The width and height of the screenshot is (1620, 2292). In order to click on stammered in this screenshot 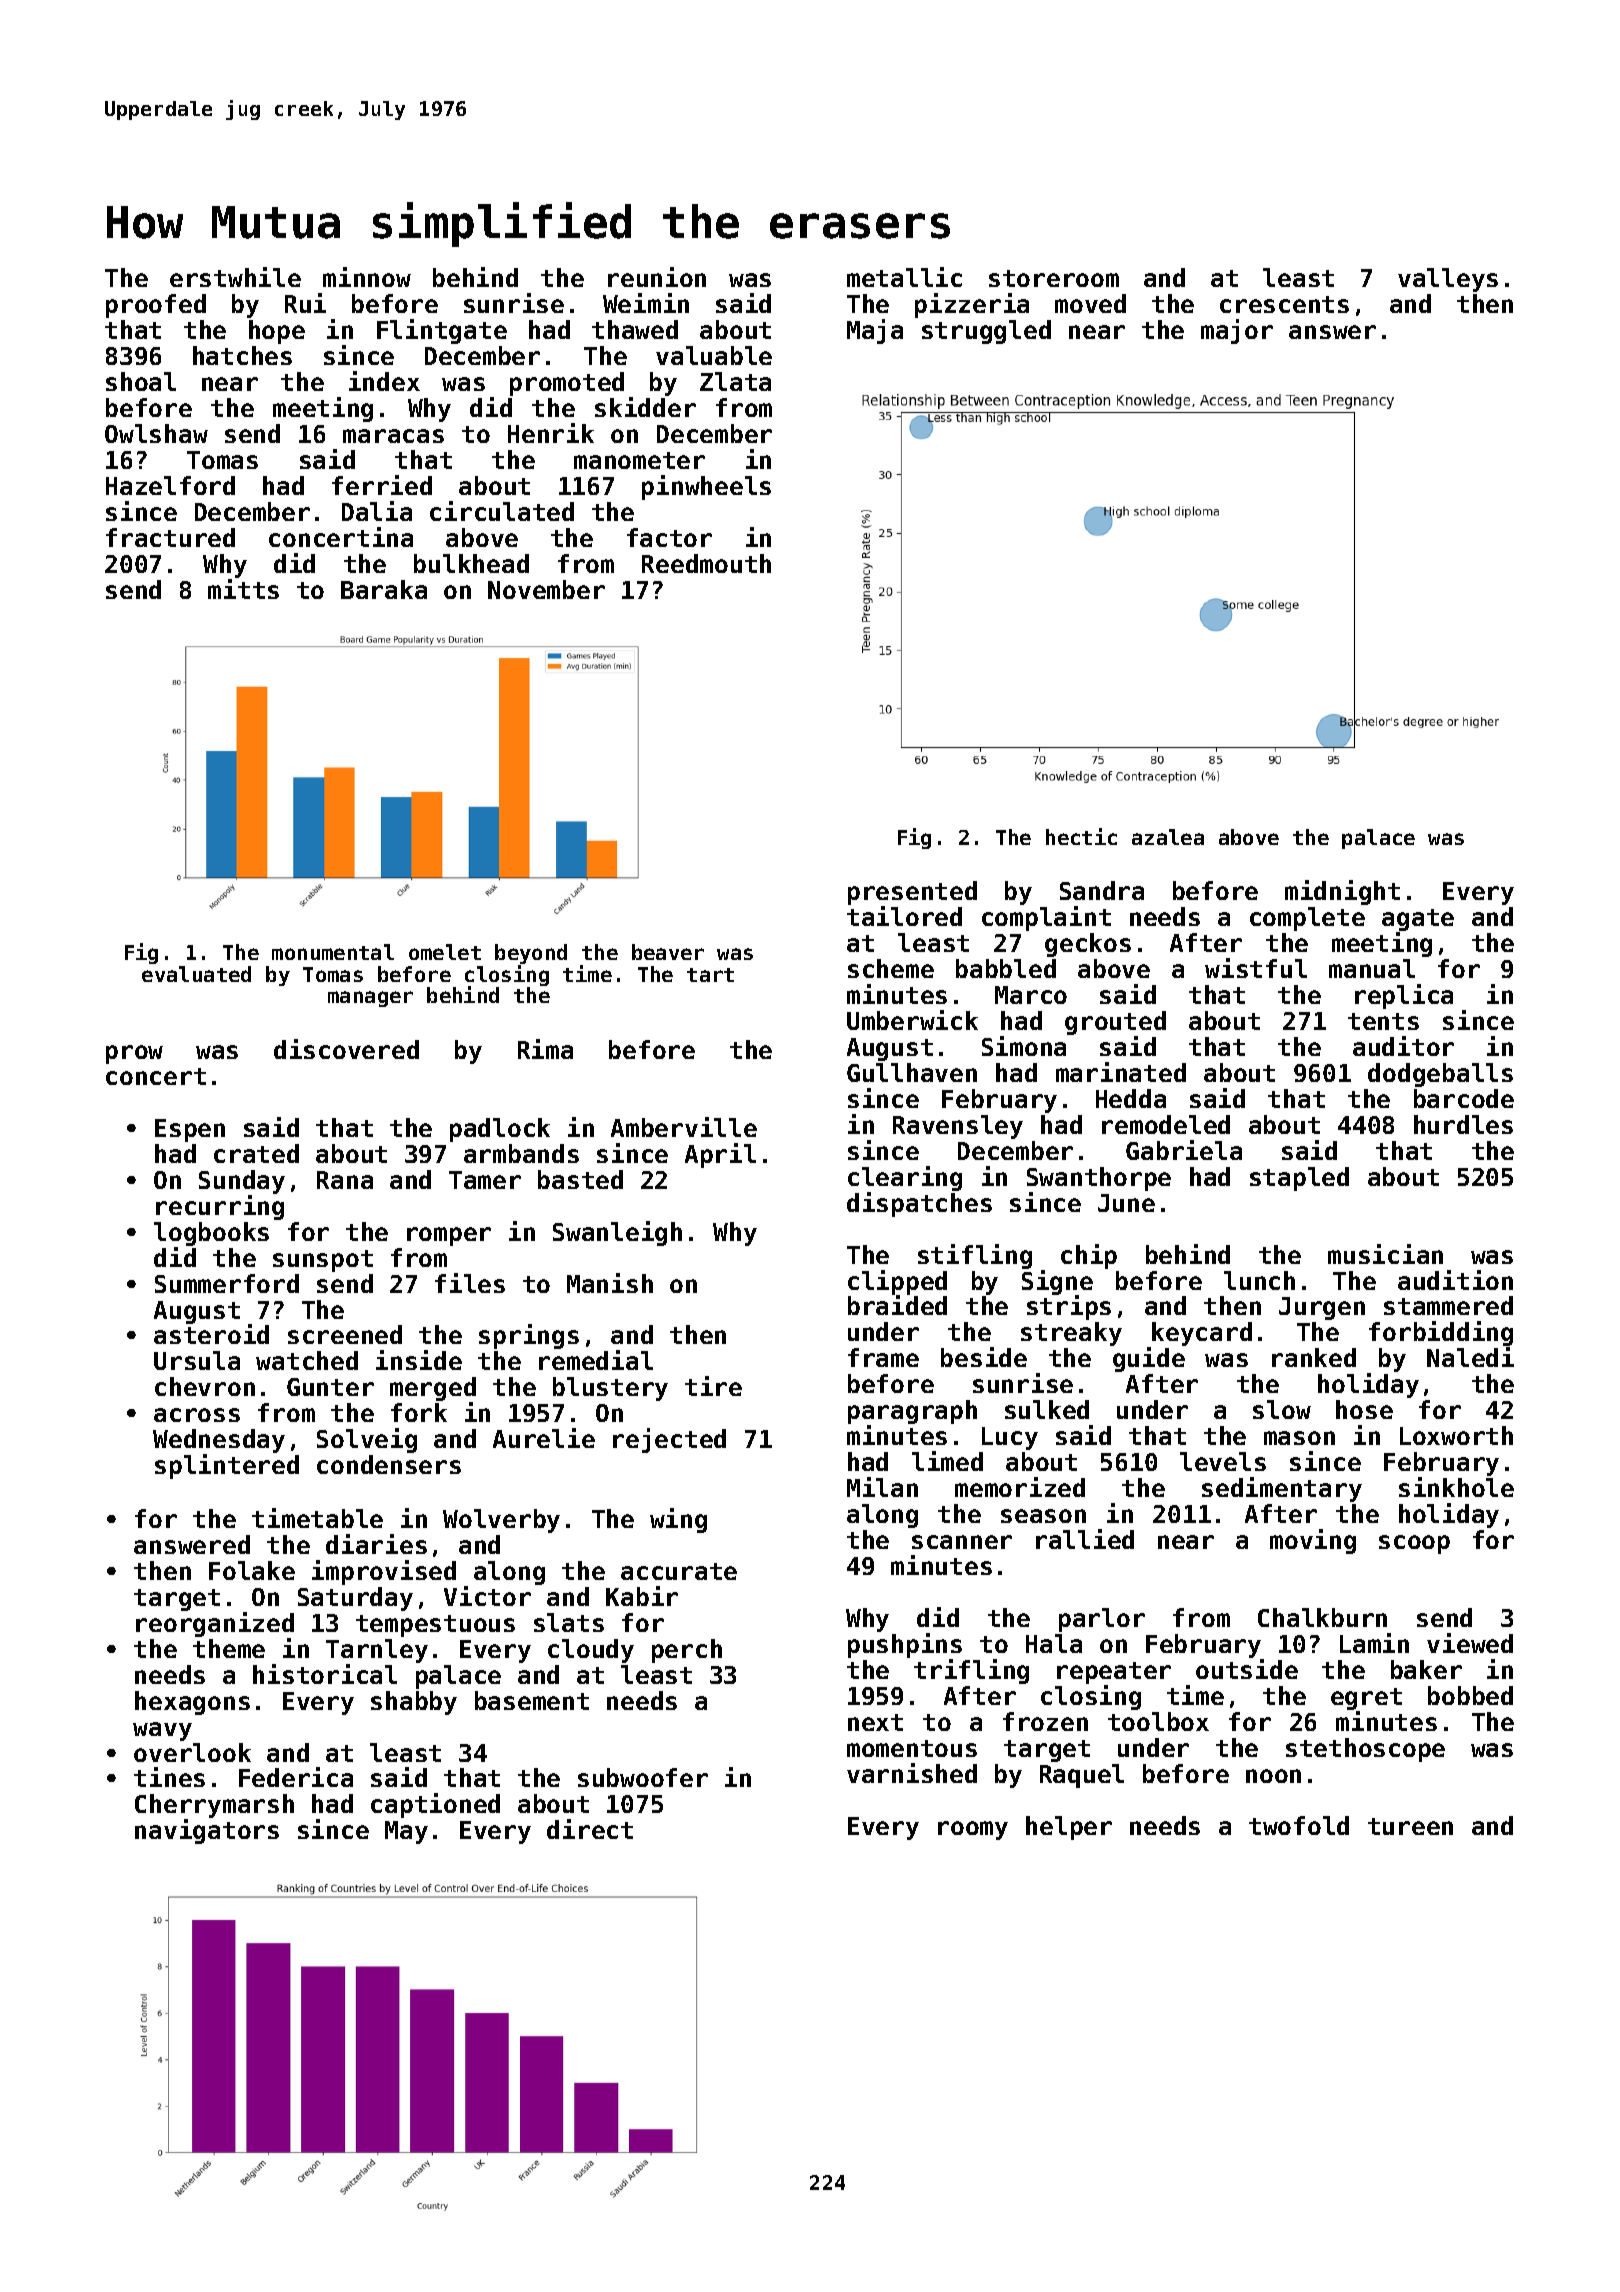, I will do `click(1448, 1305)`.
